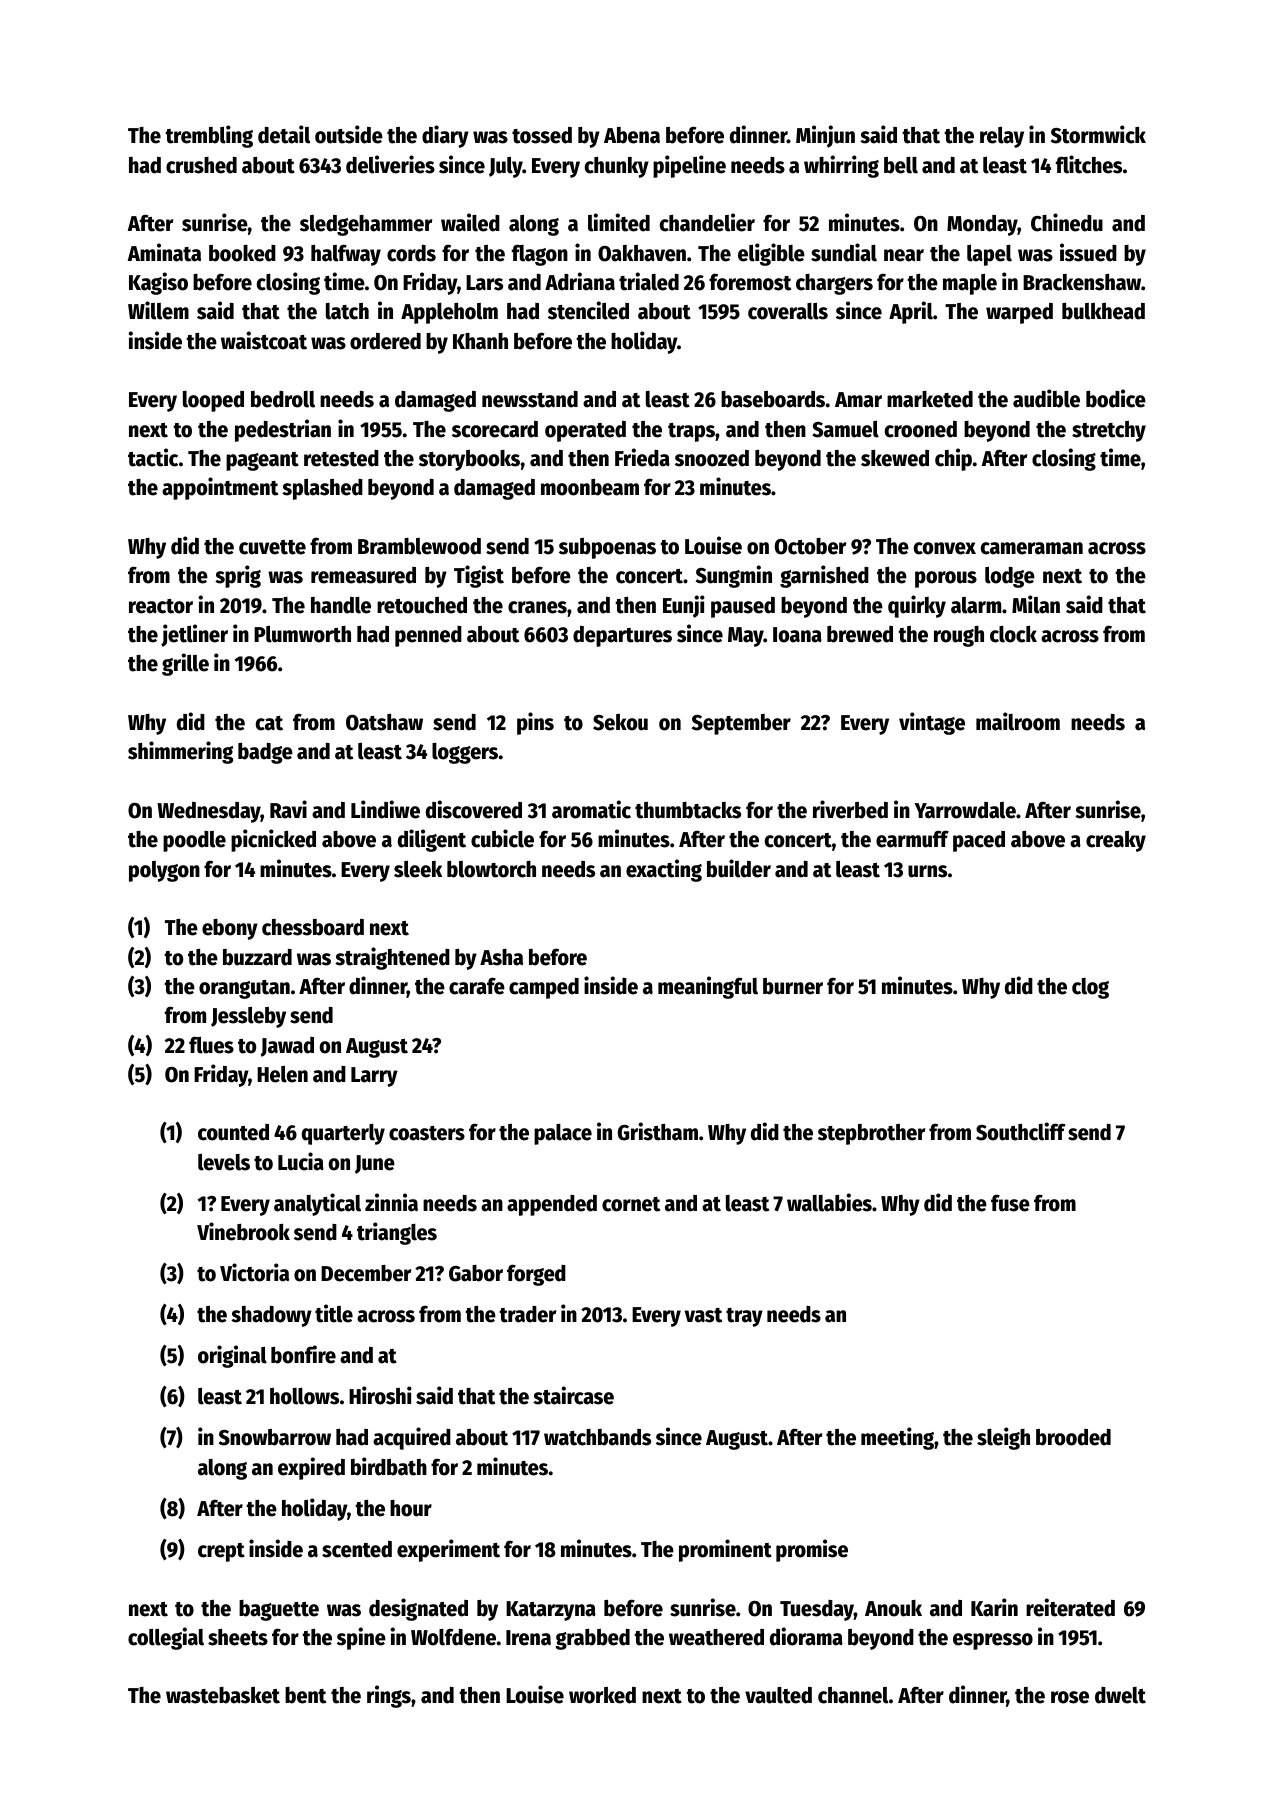 This screenshot has width=1274, height=1802. Describe the element at coordinates (744, 1317) in the screenshot. I see `tray` at that location.
